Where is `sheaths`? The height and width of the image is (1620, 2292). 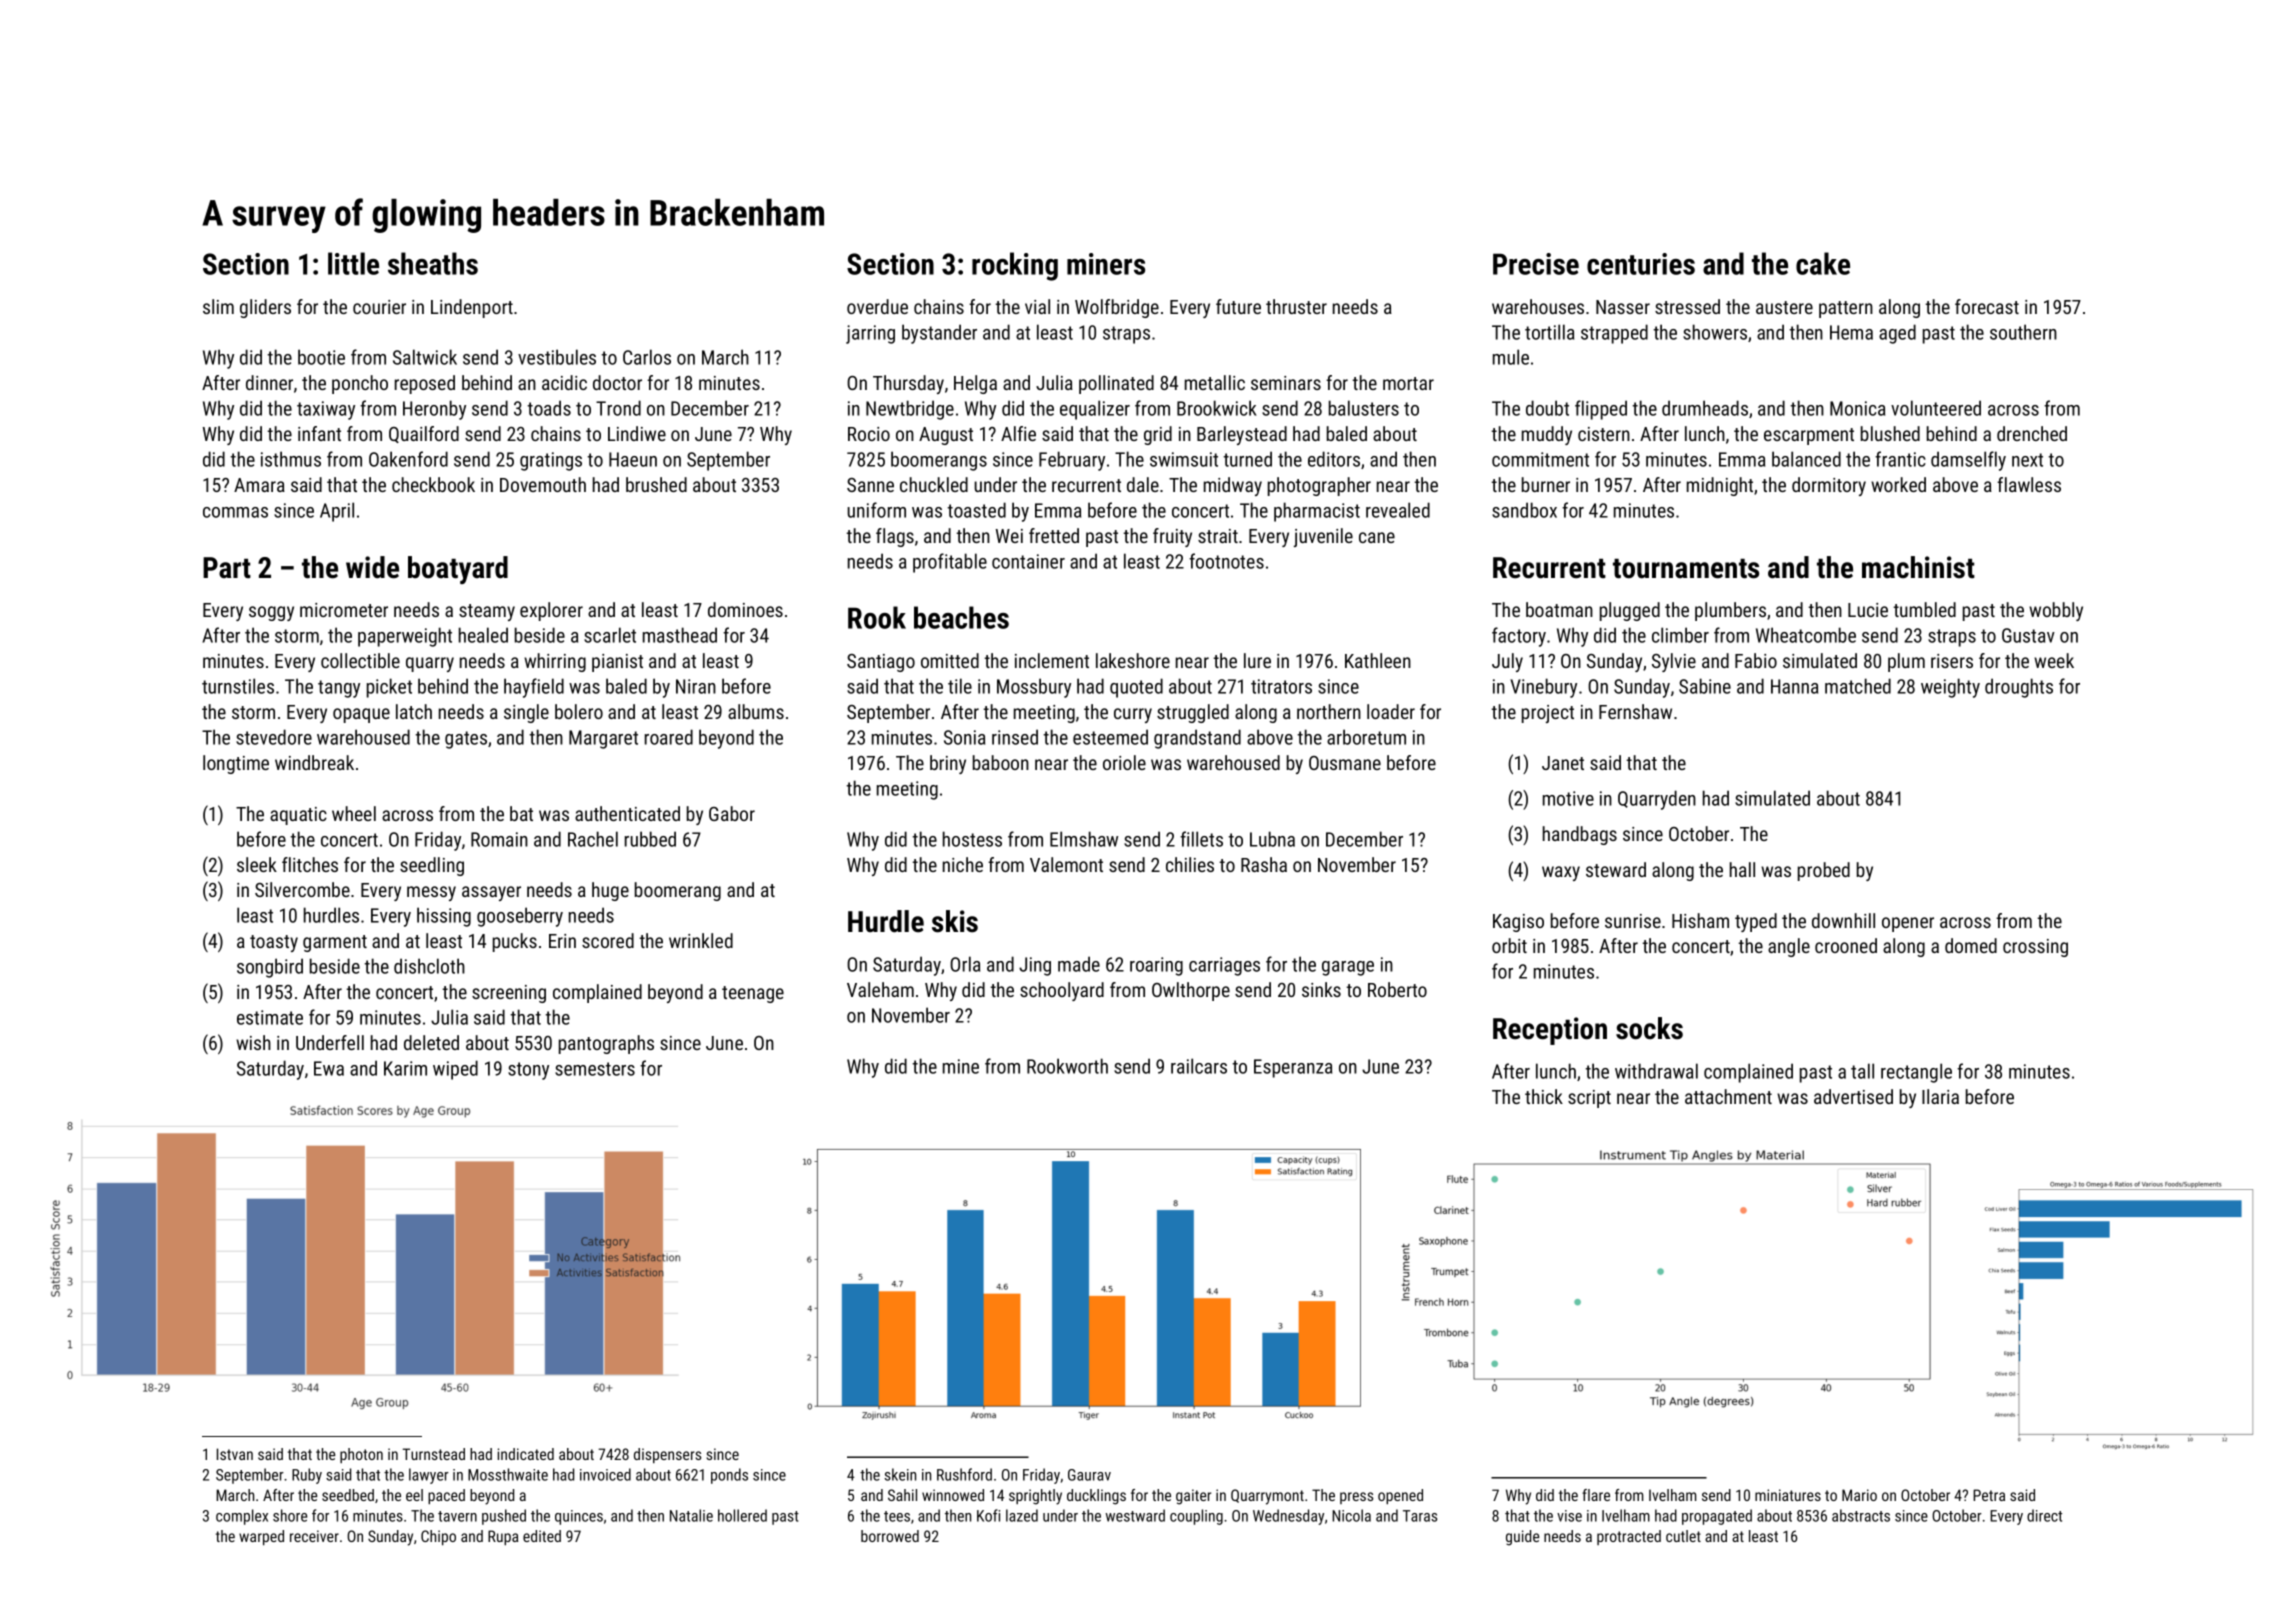
sheaths is located at coordinates (433, 263).
